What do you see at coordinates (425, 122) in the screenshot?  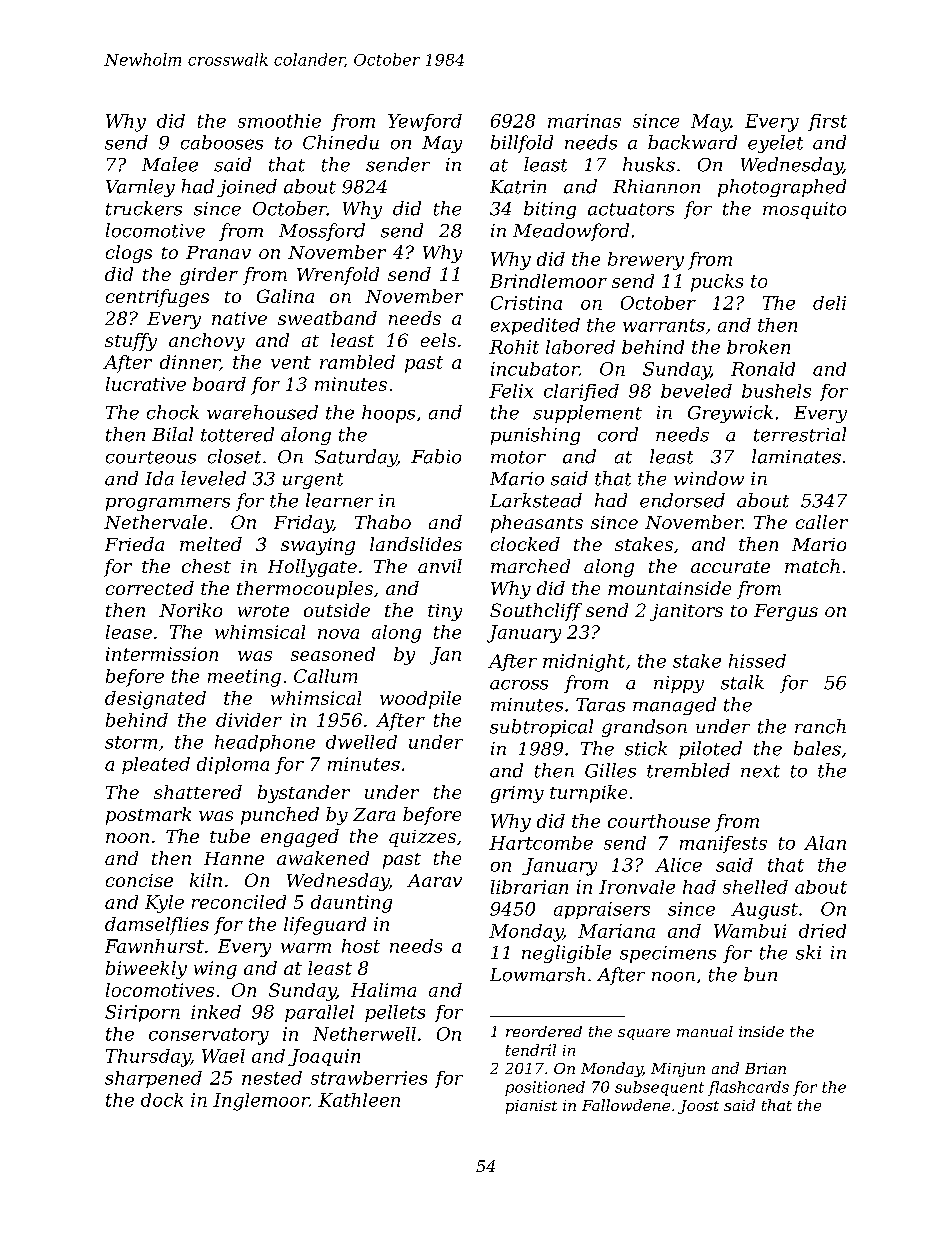 I see `Yewford` at bounding box center [425, 122].
